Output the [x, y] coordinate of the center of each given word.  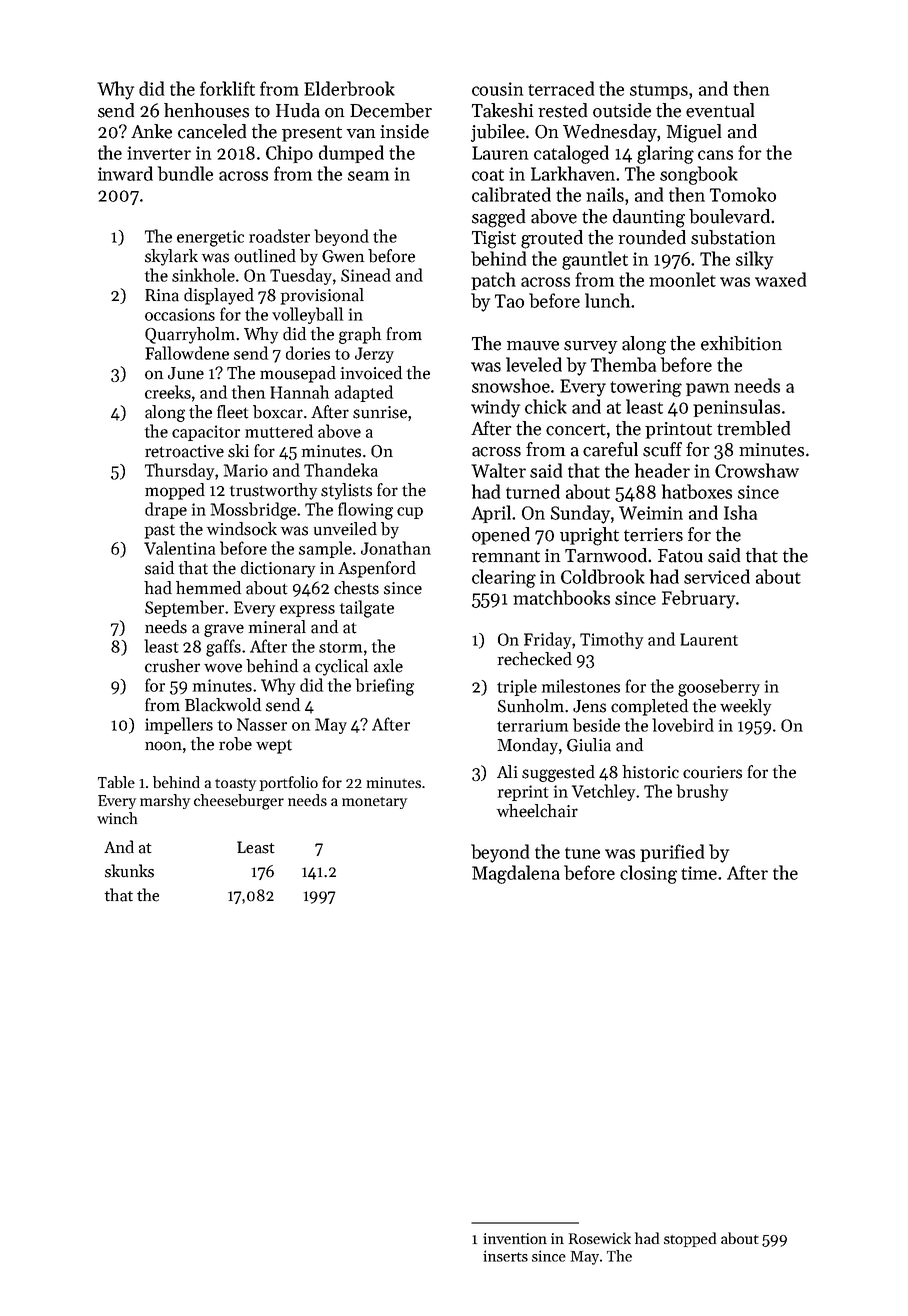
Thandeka [341, 470]
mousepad [298, 374]
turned [533, 491]
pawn [707, 389]
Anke [151, 131]
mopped [175, 491]
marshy [165, 801]
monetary [374, 803]
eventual [720, 110]
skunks [129, 871]
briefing [384, 687]
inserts [505, 1256]
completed [649, 707]
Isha [740, 512]
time [699, 873]
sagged [498, 218]
